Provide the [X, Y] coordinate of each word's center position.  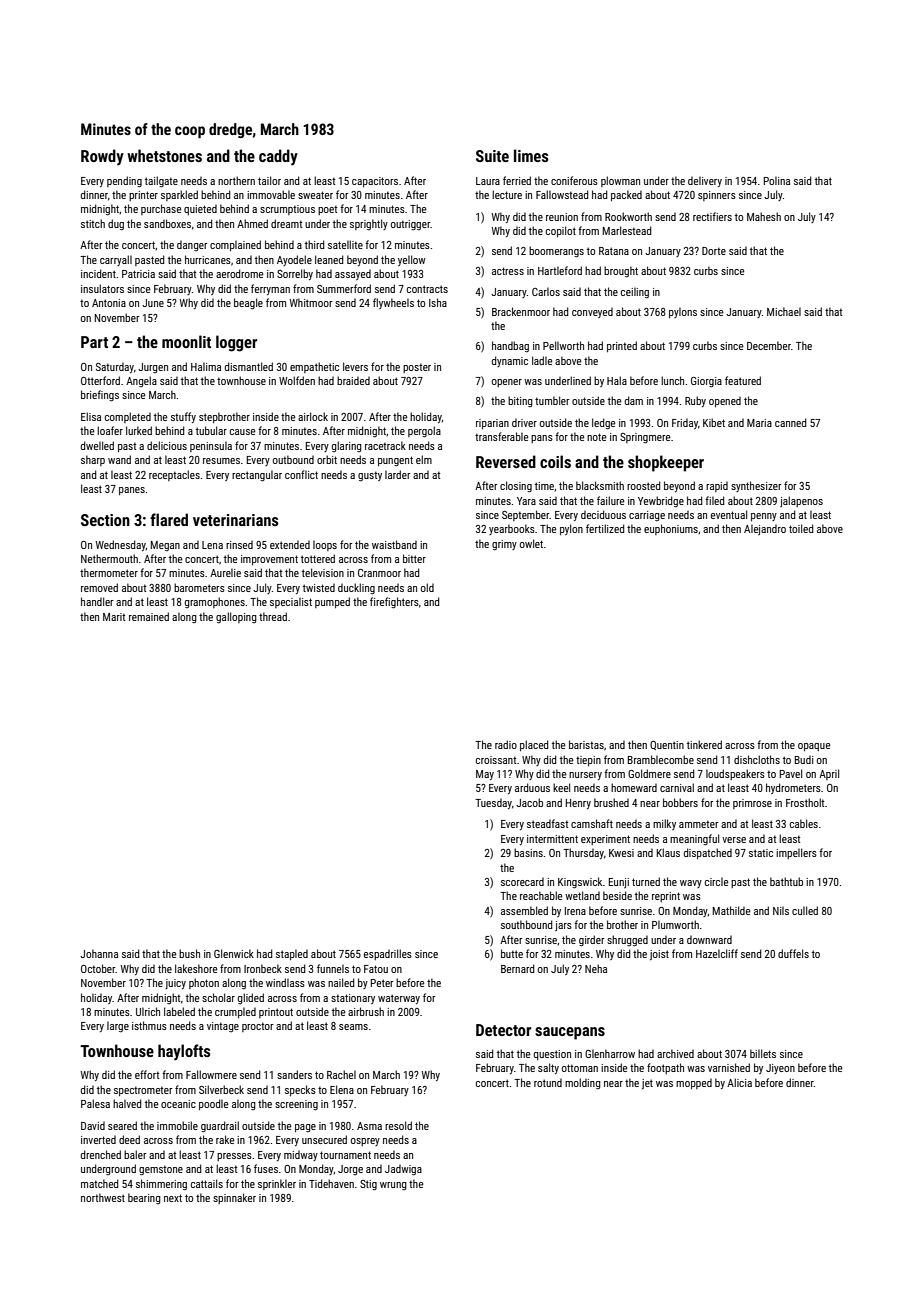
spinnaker [234, 1198]
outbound [293, 459]
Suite [492, 156]
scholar [218, 997]
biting [520, 401]
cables [804, 823]
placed [534, 745]
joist [659, 955]
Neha [596, 968]
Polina [777, 180]
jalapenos [801, 501]
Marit [114, 617]
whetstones [164, 155]
